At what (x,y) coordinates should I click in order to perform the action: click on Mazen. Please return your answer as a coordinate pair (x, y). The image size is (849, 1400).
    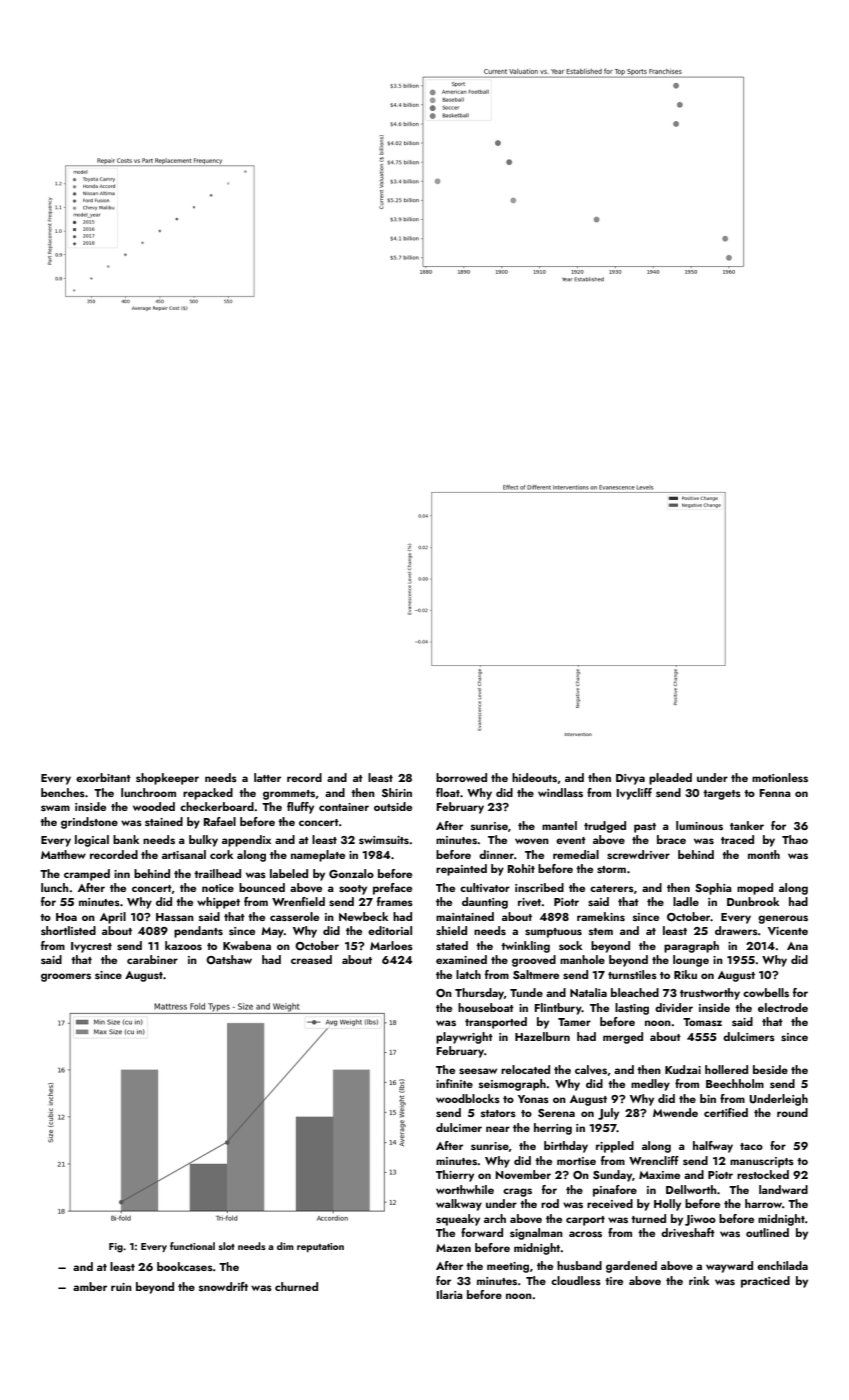
    Looking at the image, I should click on (453, 1248).
